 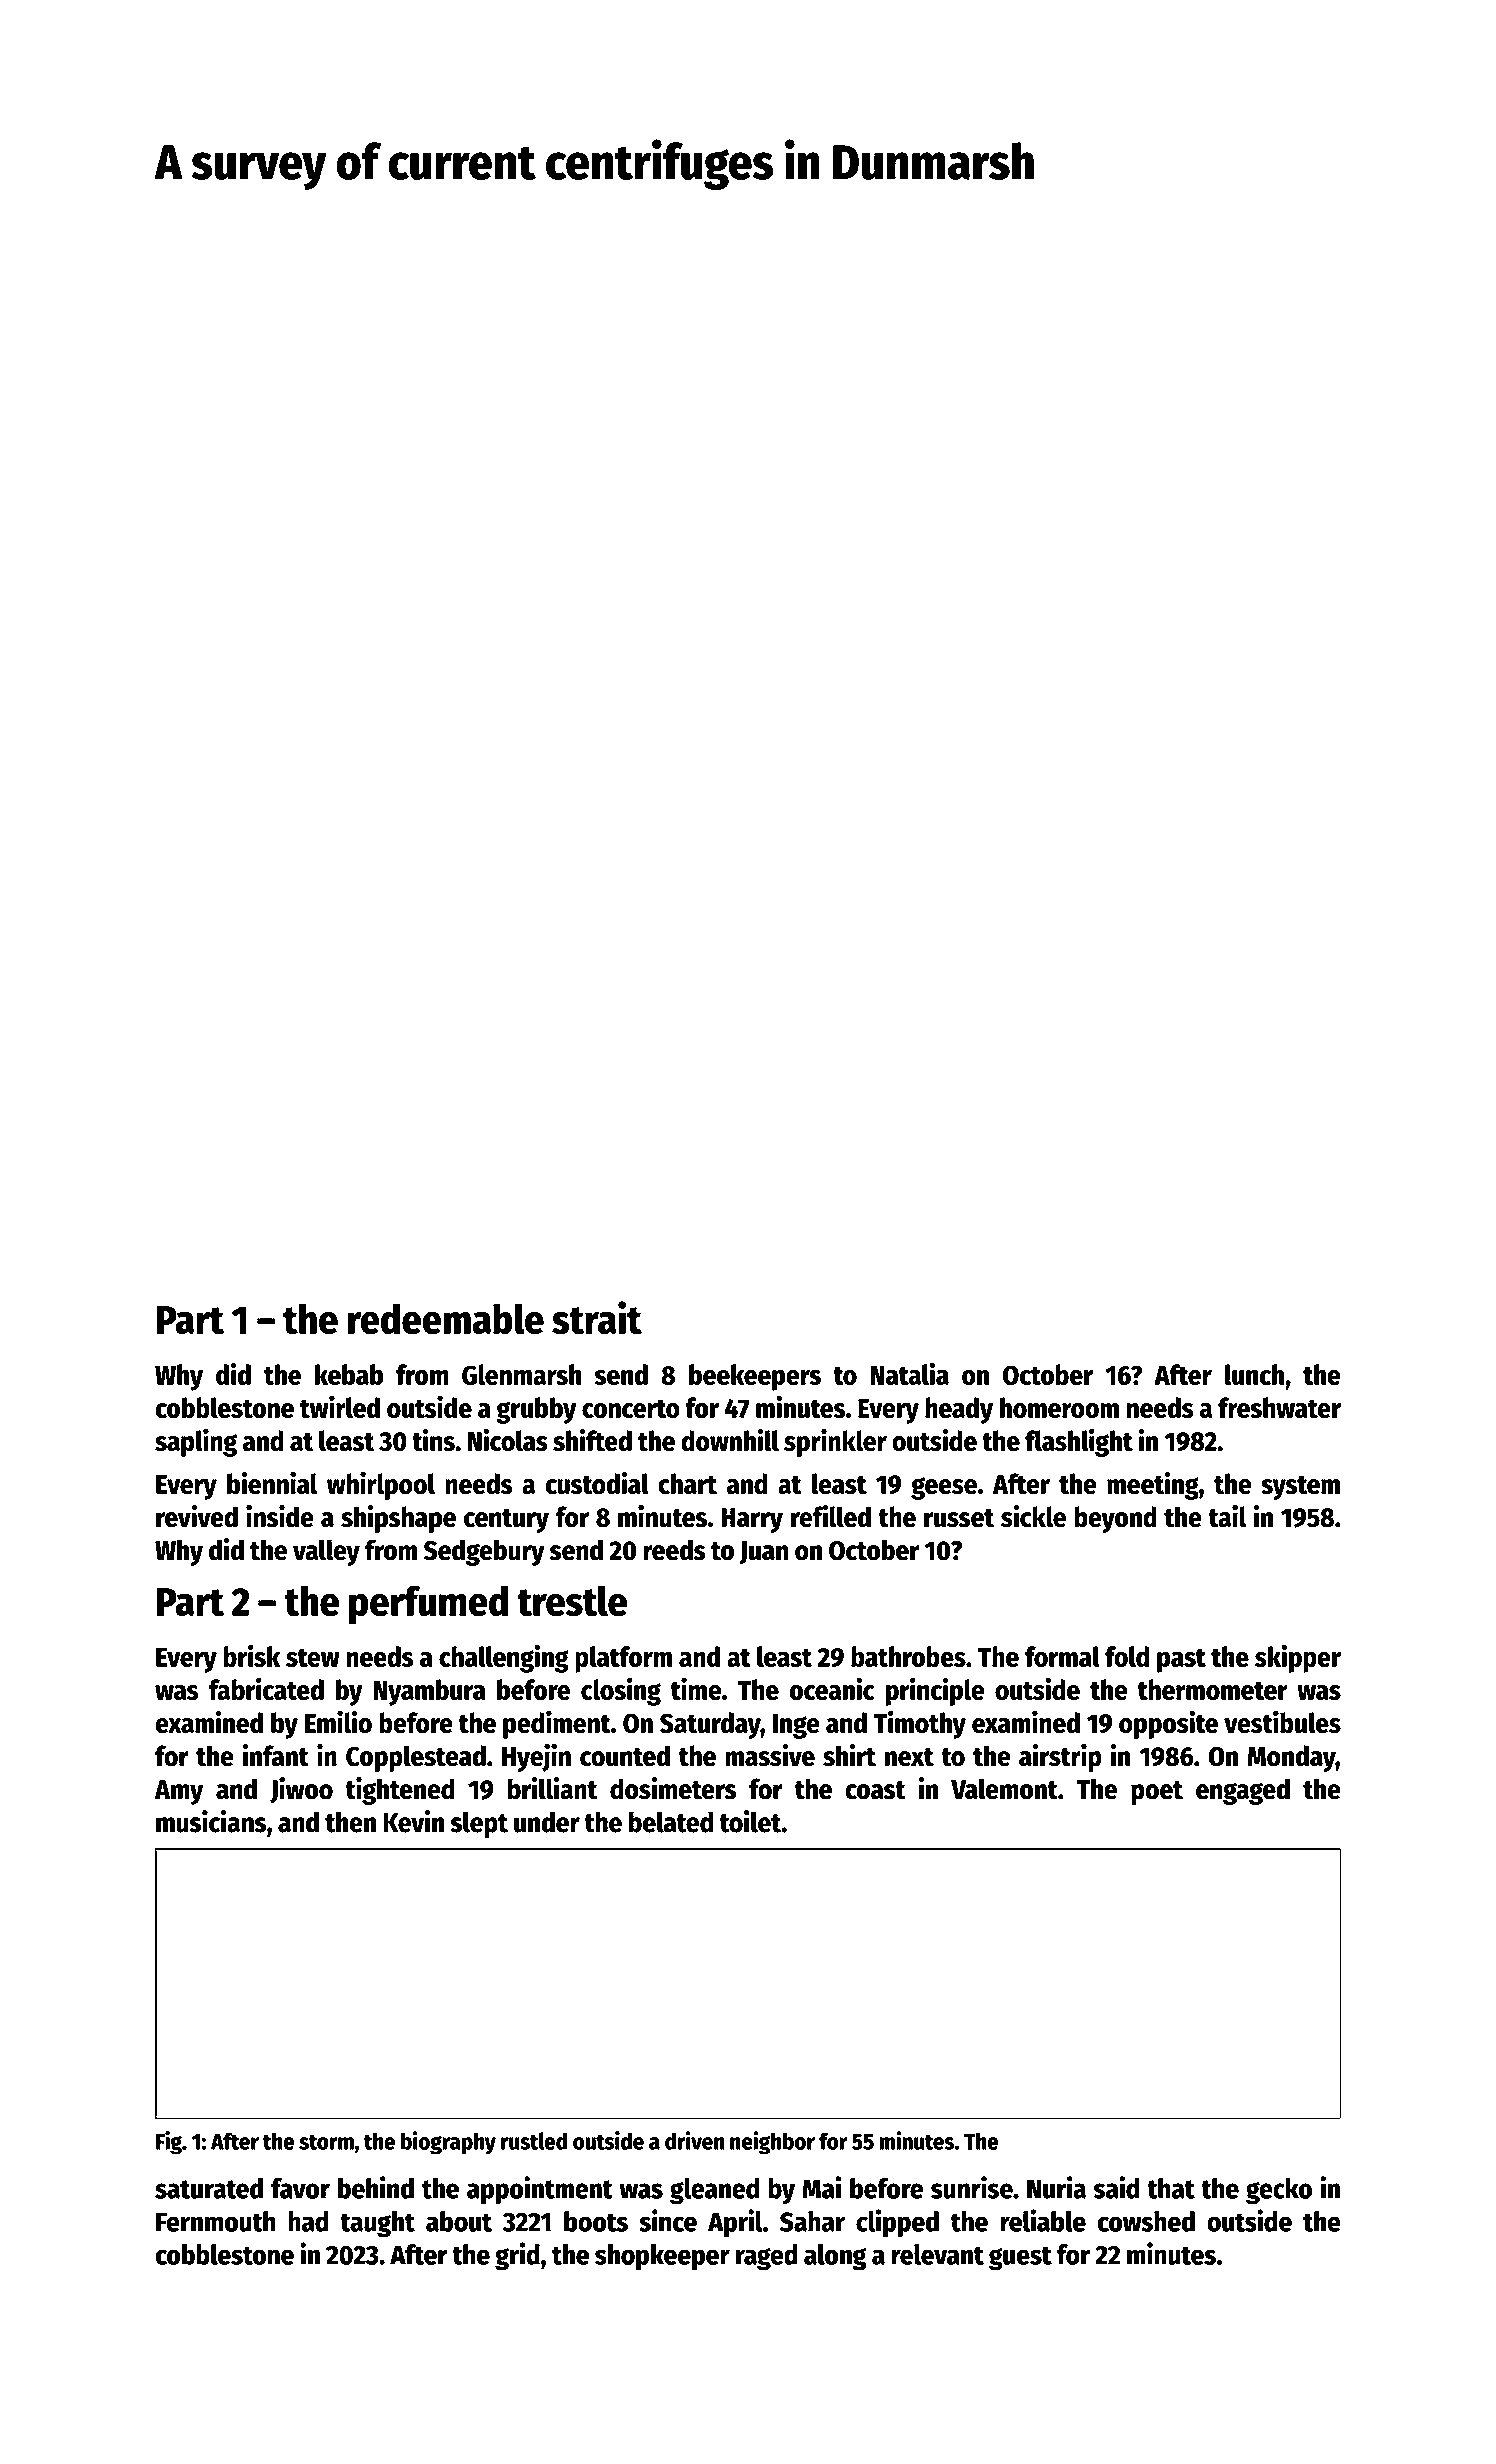 What do you see at coordinates (597, 1318) in the screenshot?
I see `strait` at bounding box center [597, 1318].
